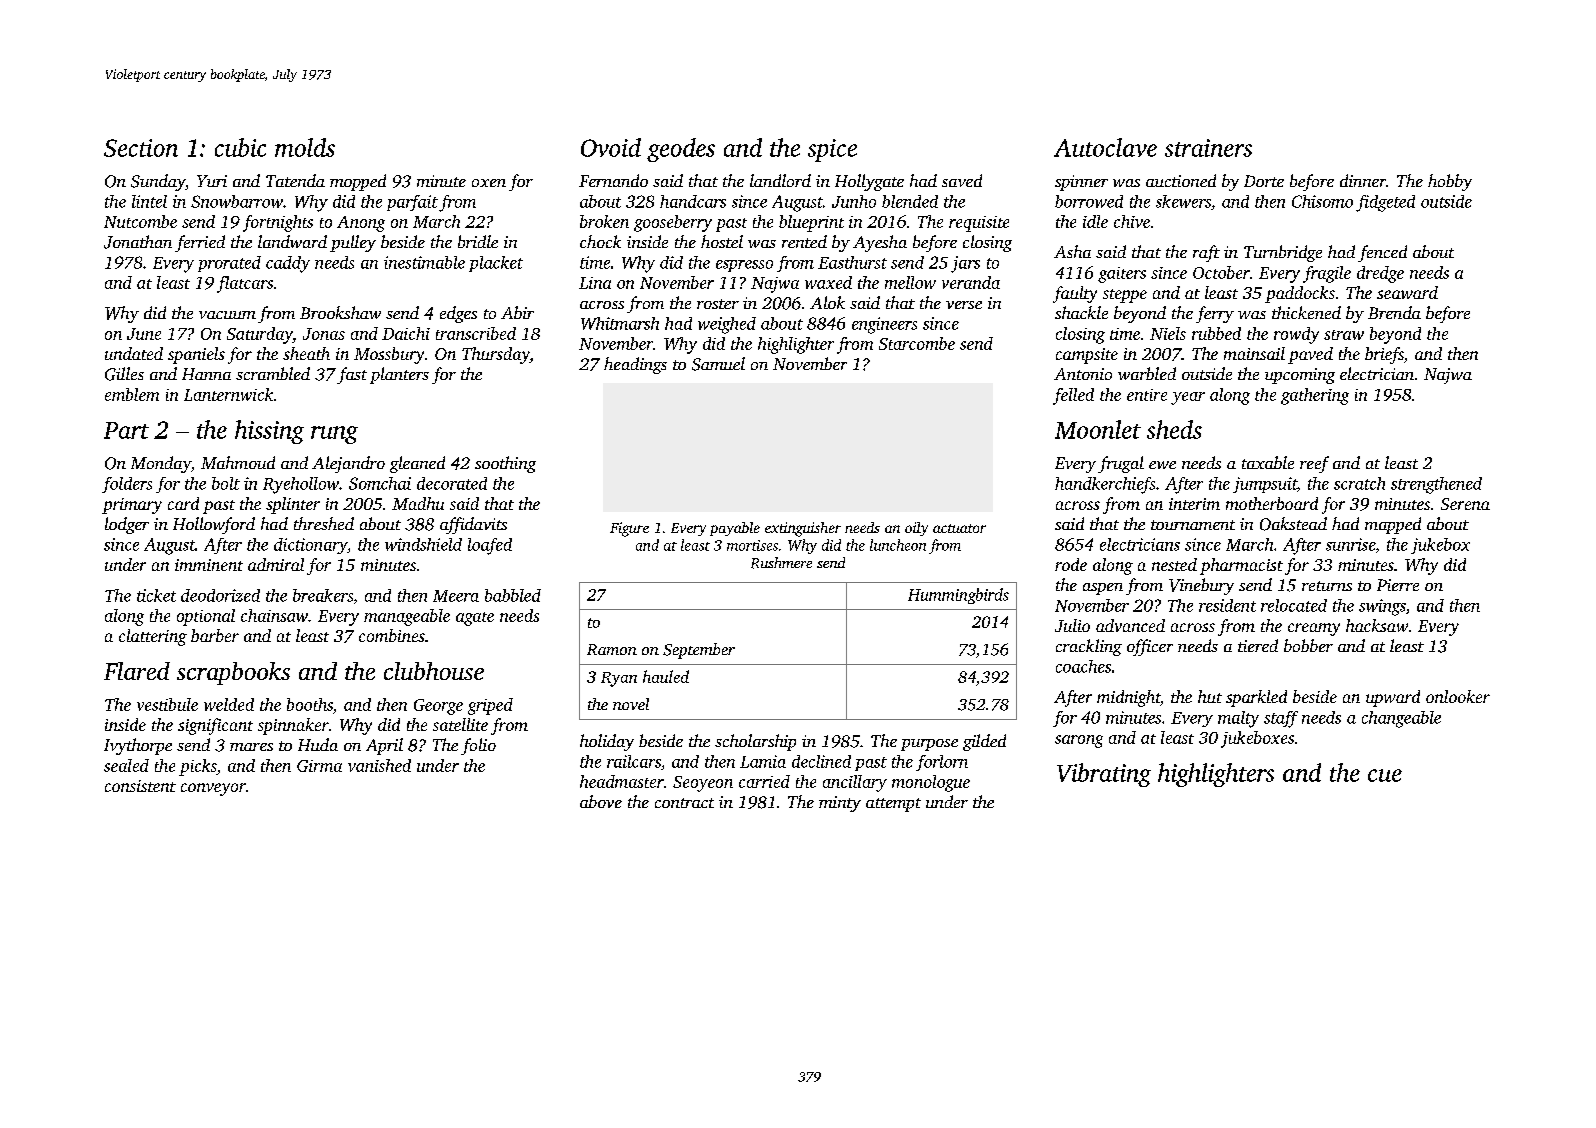 Image resolution: width=1596 pixels, height=1128 pixels. What do you see at coordinates (1272, 503) in the screenshot?
I see `motherboard` at bounding box center [1272, 503].
